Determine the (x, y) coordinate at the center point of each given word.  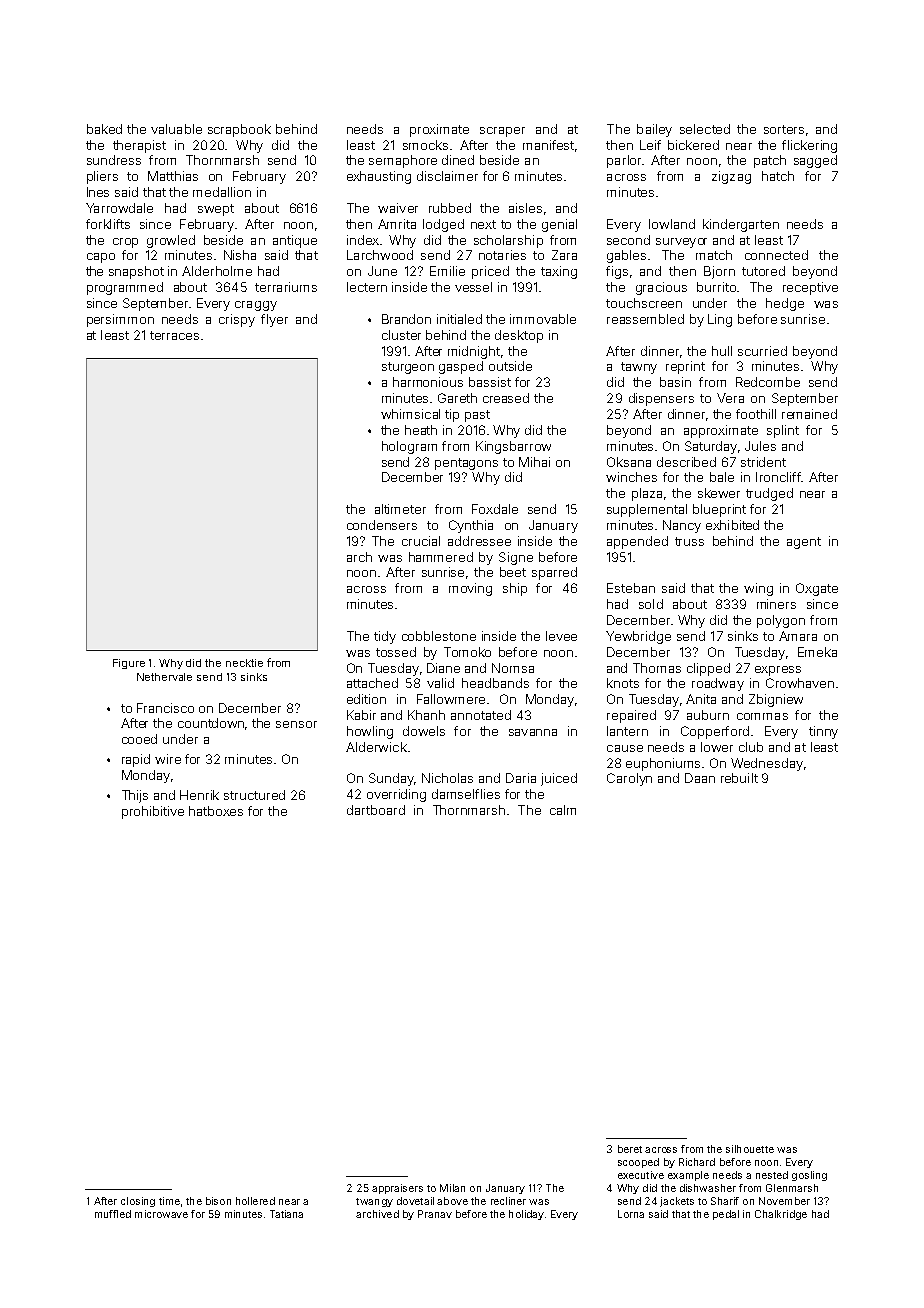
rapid (136, 760)
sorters (784, 129)
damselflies (466, 794)
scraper (502, 132)
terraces (174, 335)
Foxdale (495, 509)
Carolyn (629, 779)
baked (104, 129)
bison (218, 1201)
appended (637, 542)
